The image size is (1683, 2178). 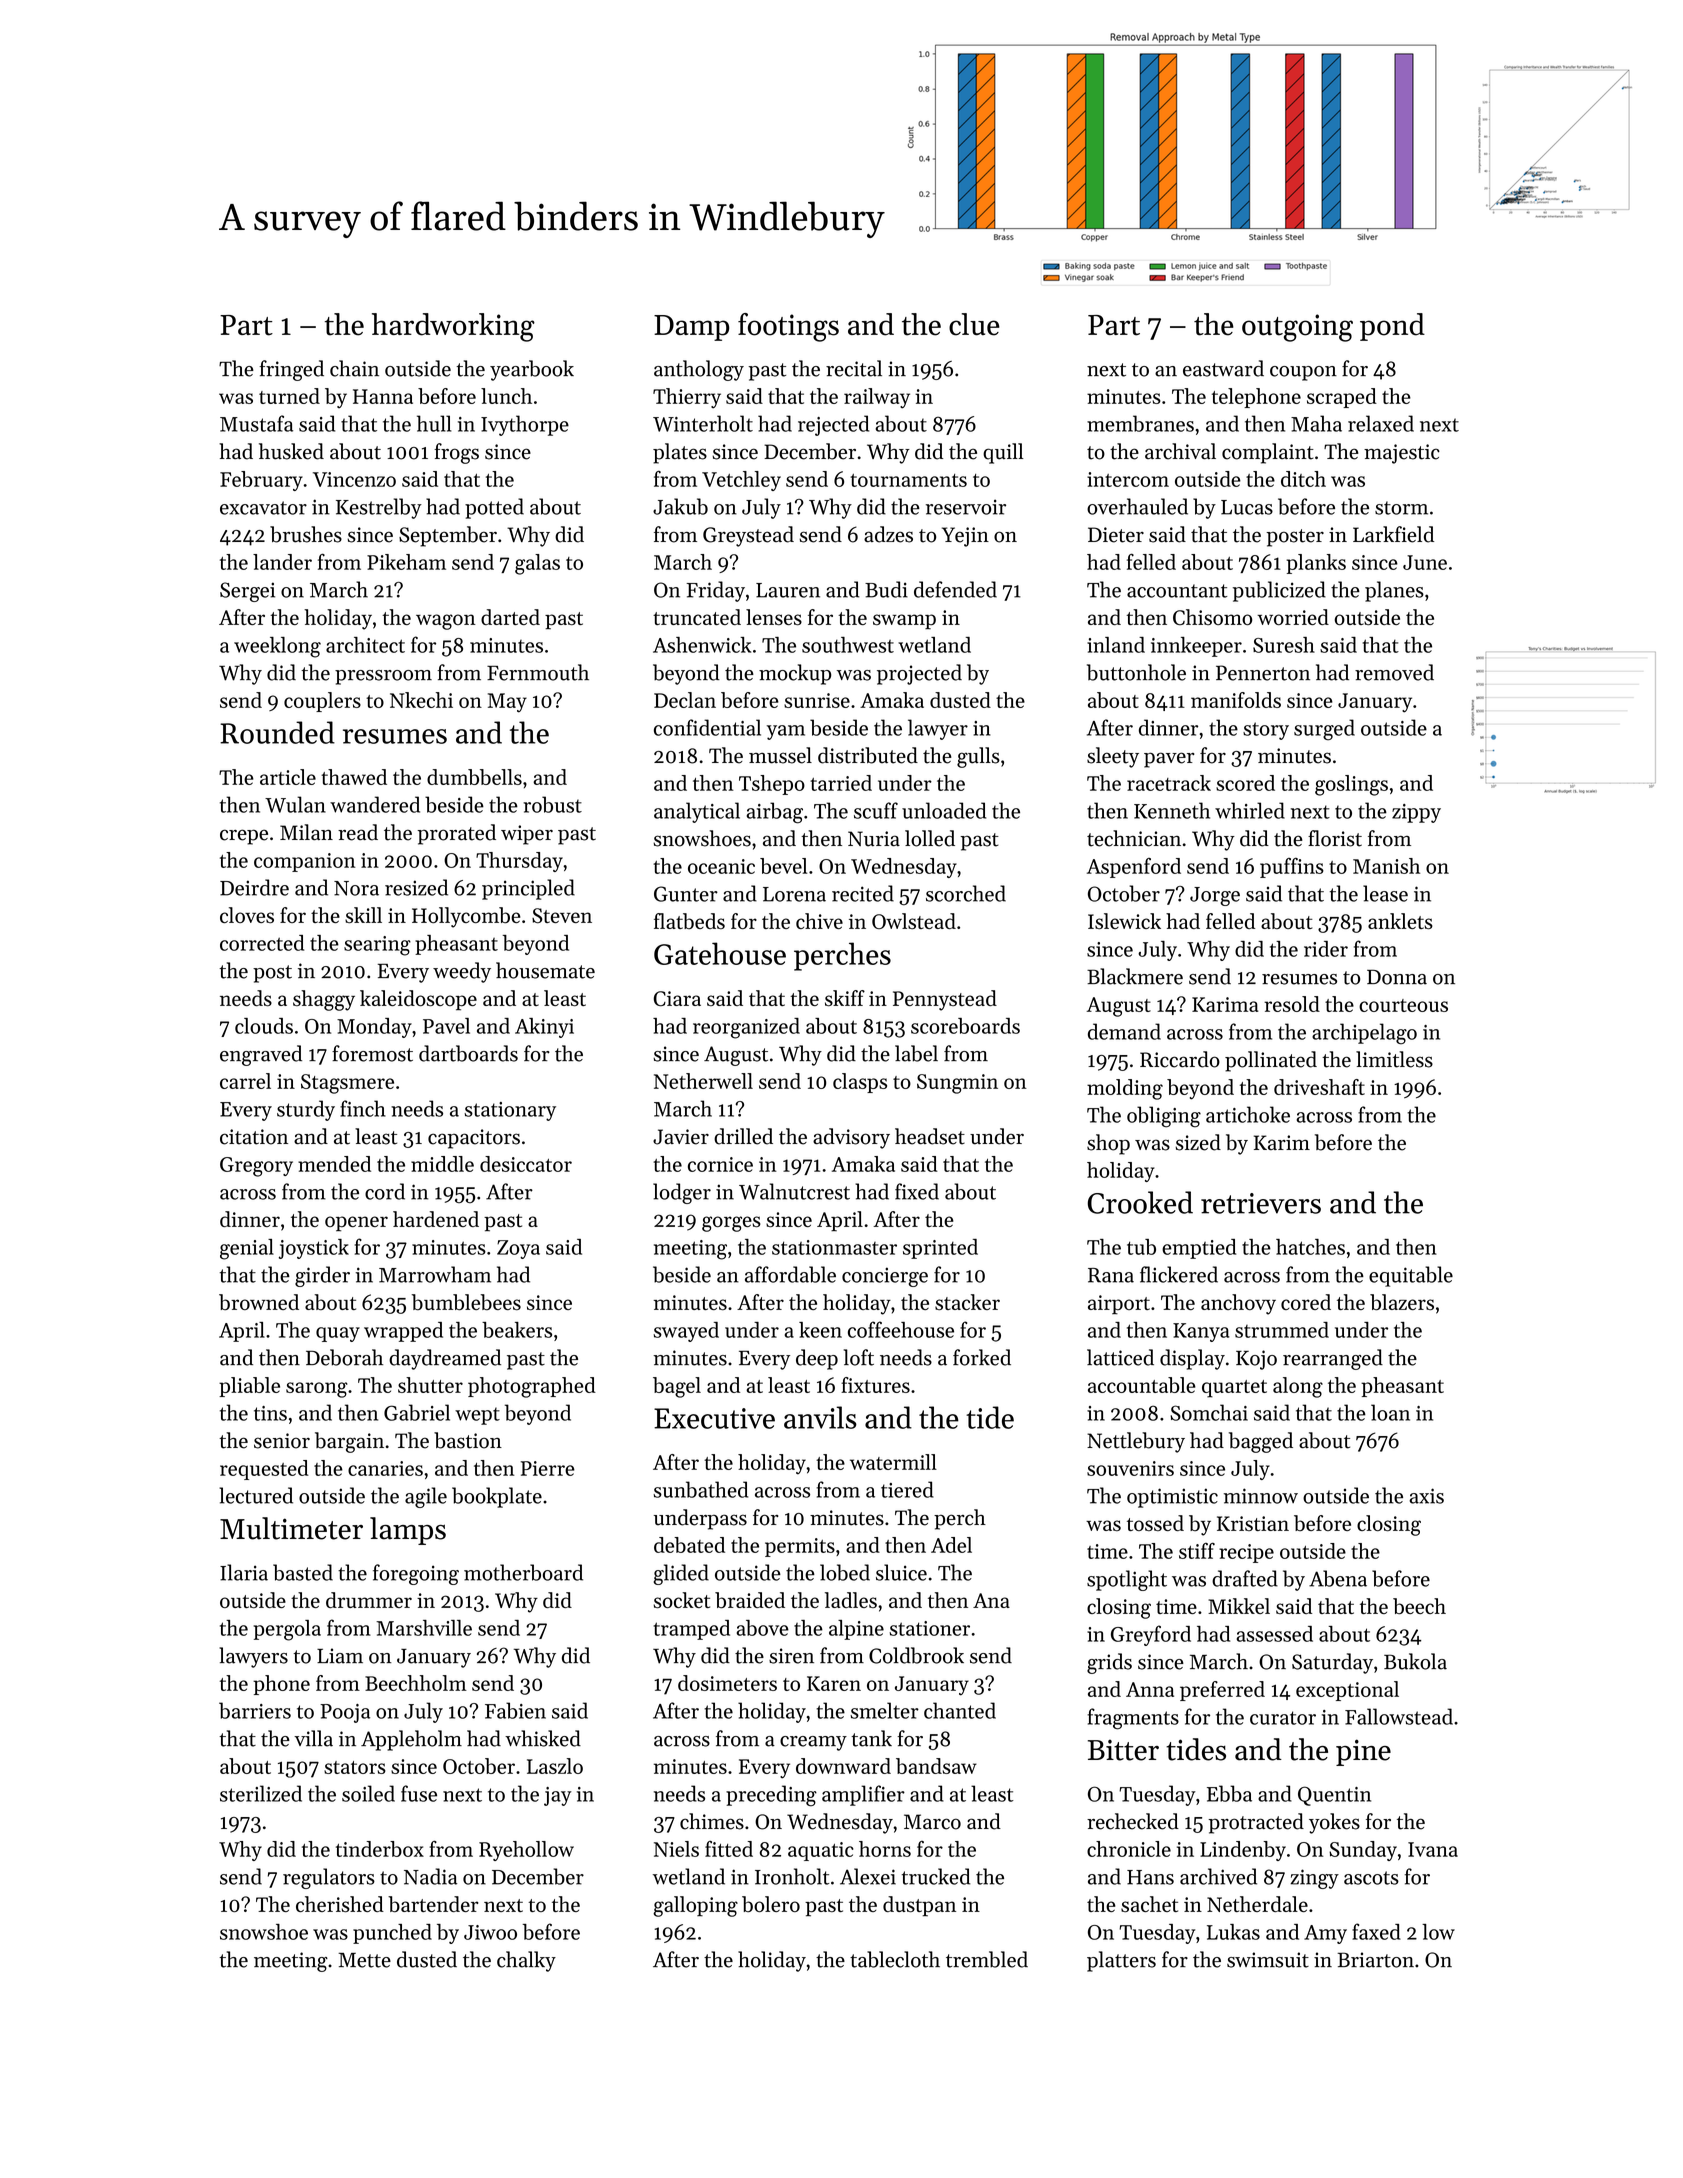 What do you see at coordinates (1250, 810) in the image?
I see `whirled` at bounding box center [1250, 810].
